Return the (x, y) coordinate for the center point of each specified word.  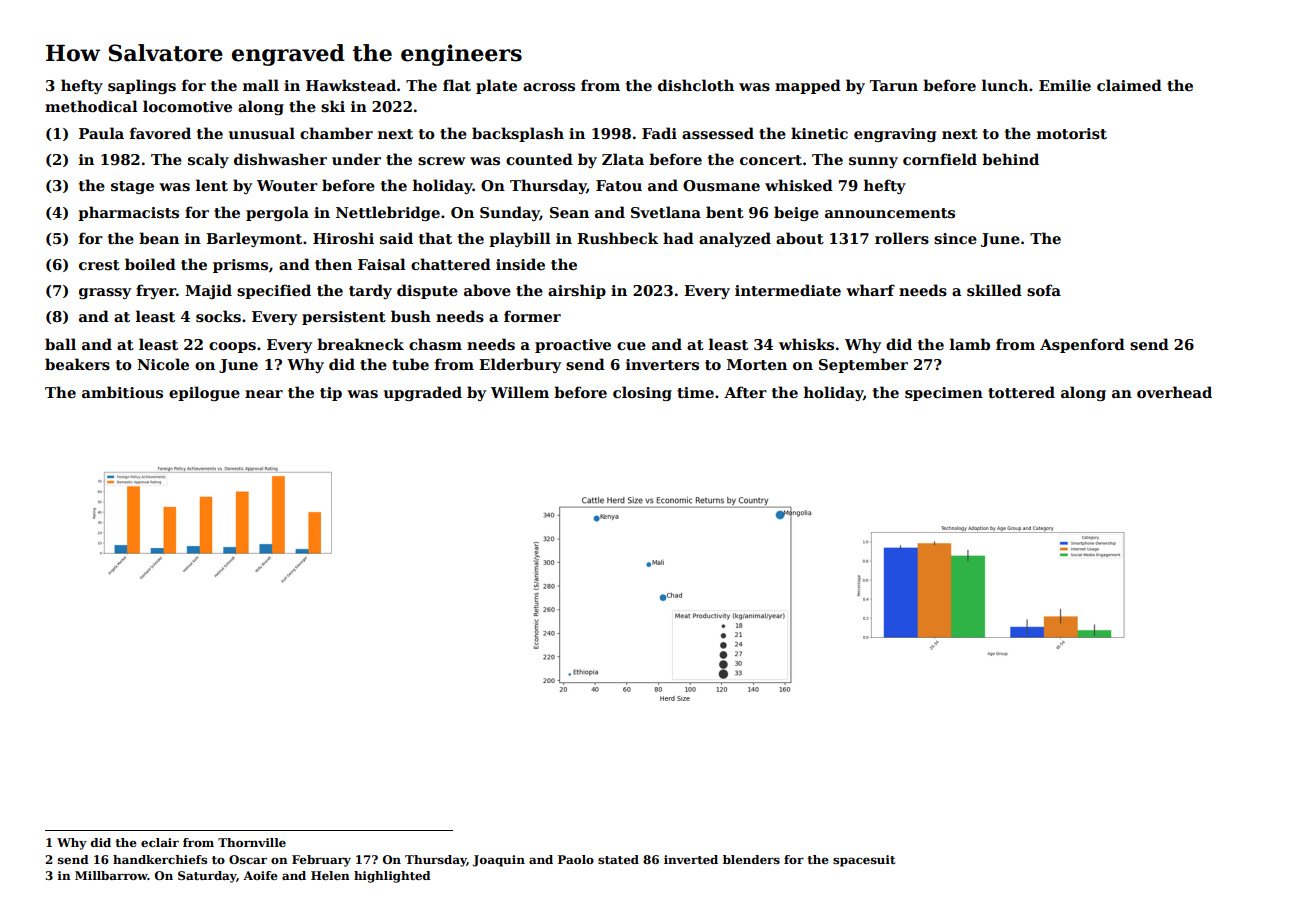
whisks (806, 344)
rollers (902, 238)
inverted (691, 859)
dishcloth (696, 85)
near (264, 394)
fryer (156, 291)
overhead (1174, 392)
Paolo (576, 859)
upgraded (423, 393)
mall (261, 85)
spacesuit (864, 861)
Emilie (1065, 85)
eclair (160, 842)
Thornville (252, 842)
